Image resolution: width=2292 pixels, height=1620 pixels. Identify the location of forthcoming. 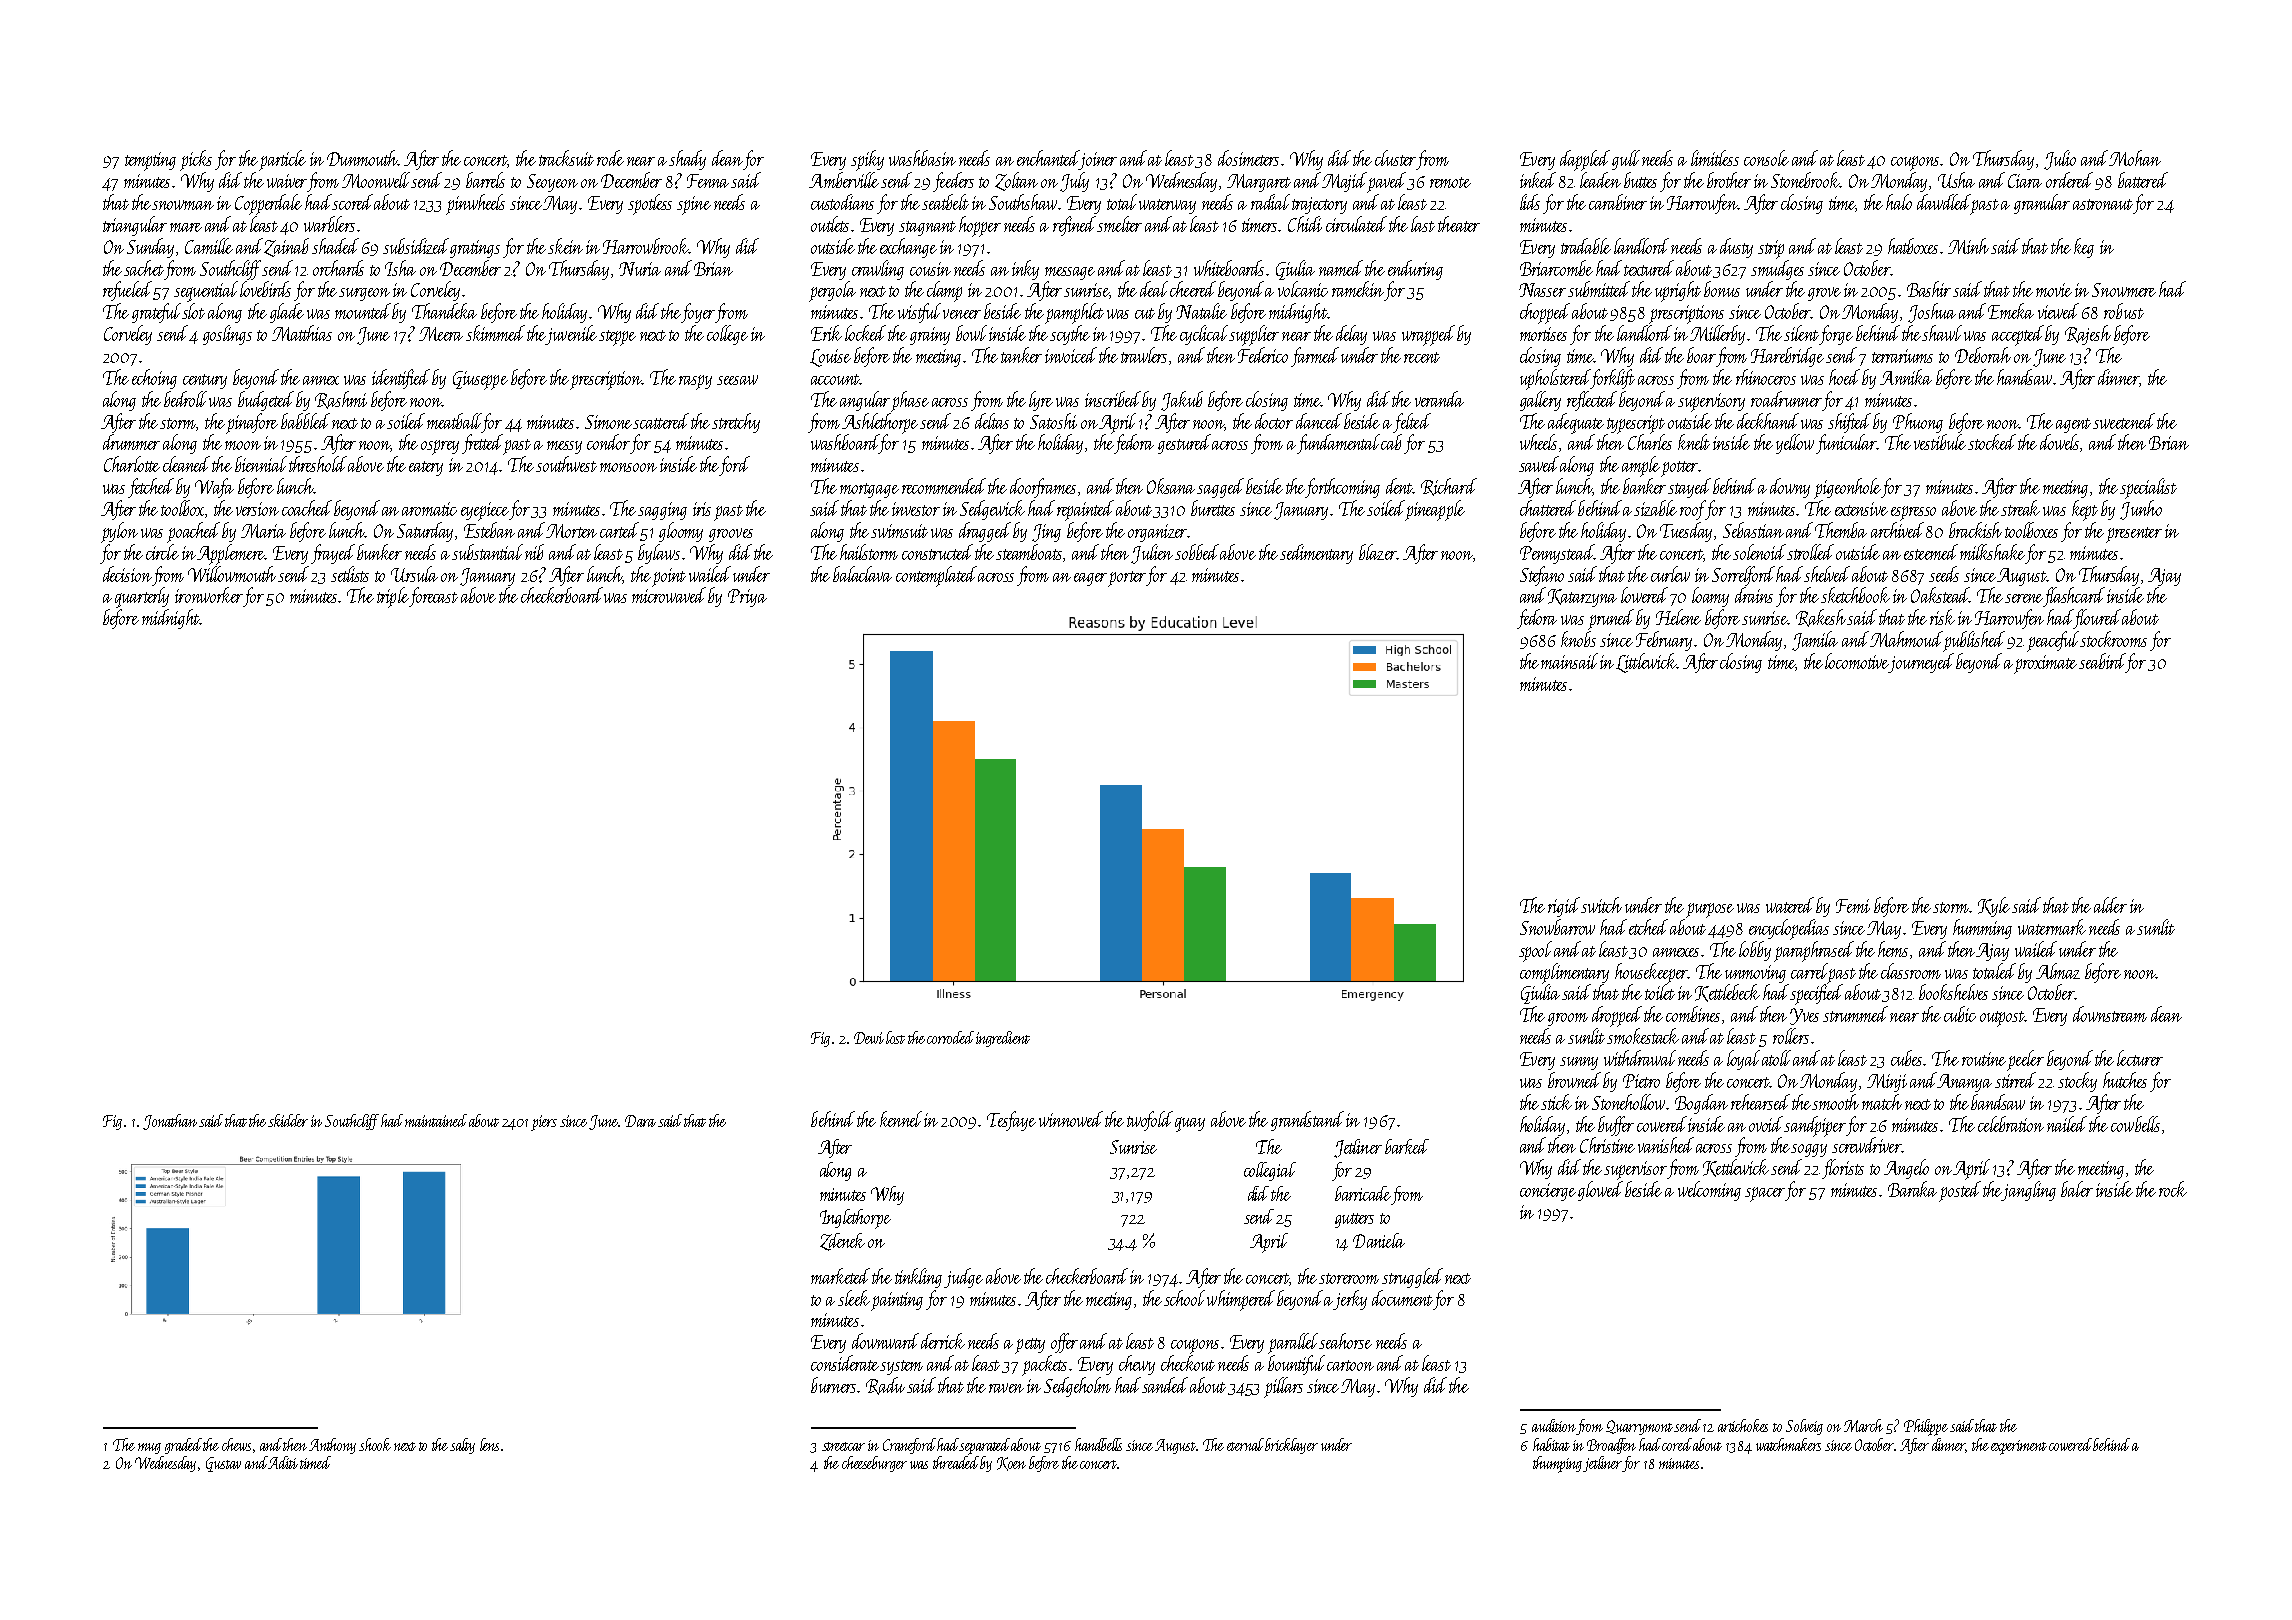
(1342, 488).
